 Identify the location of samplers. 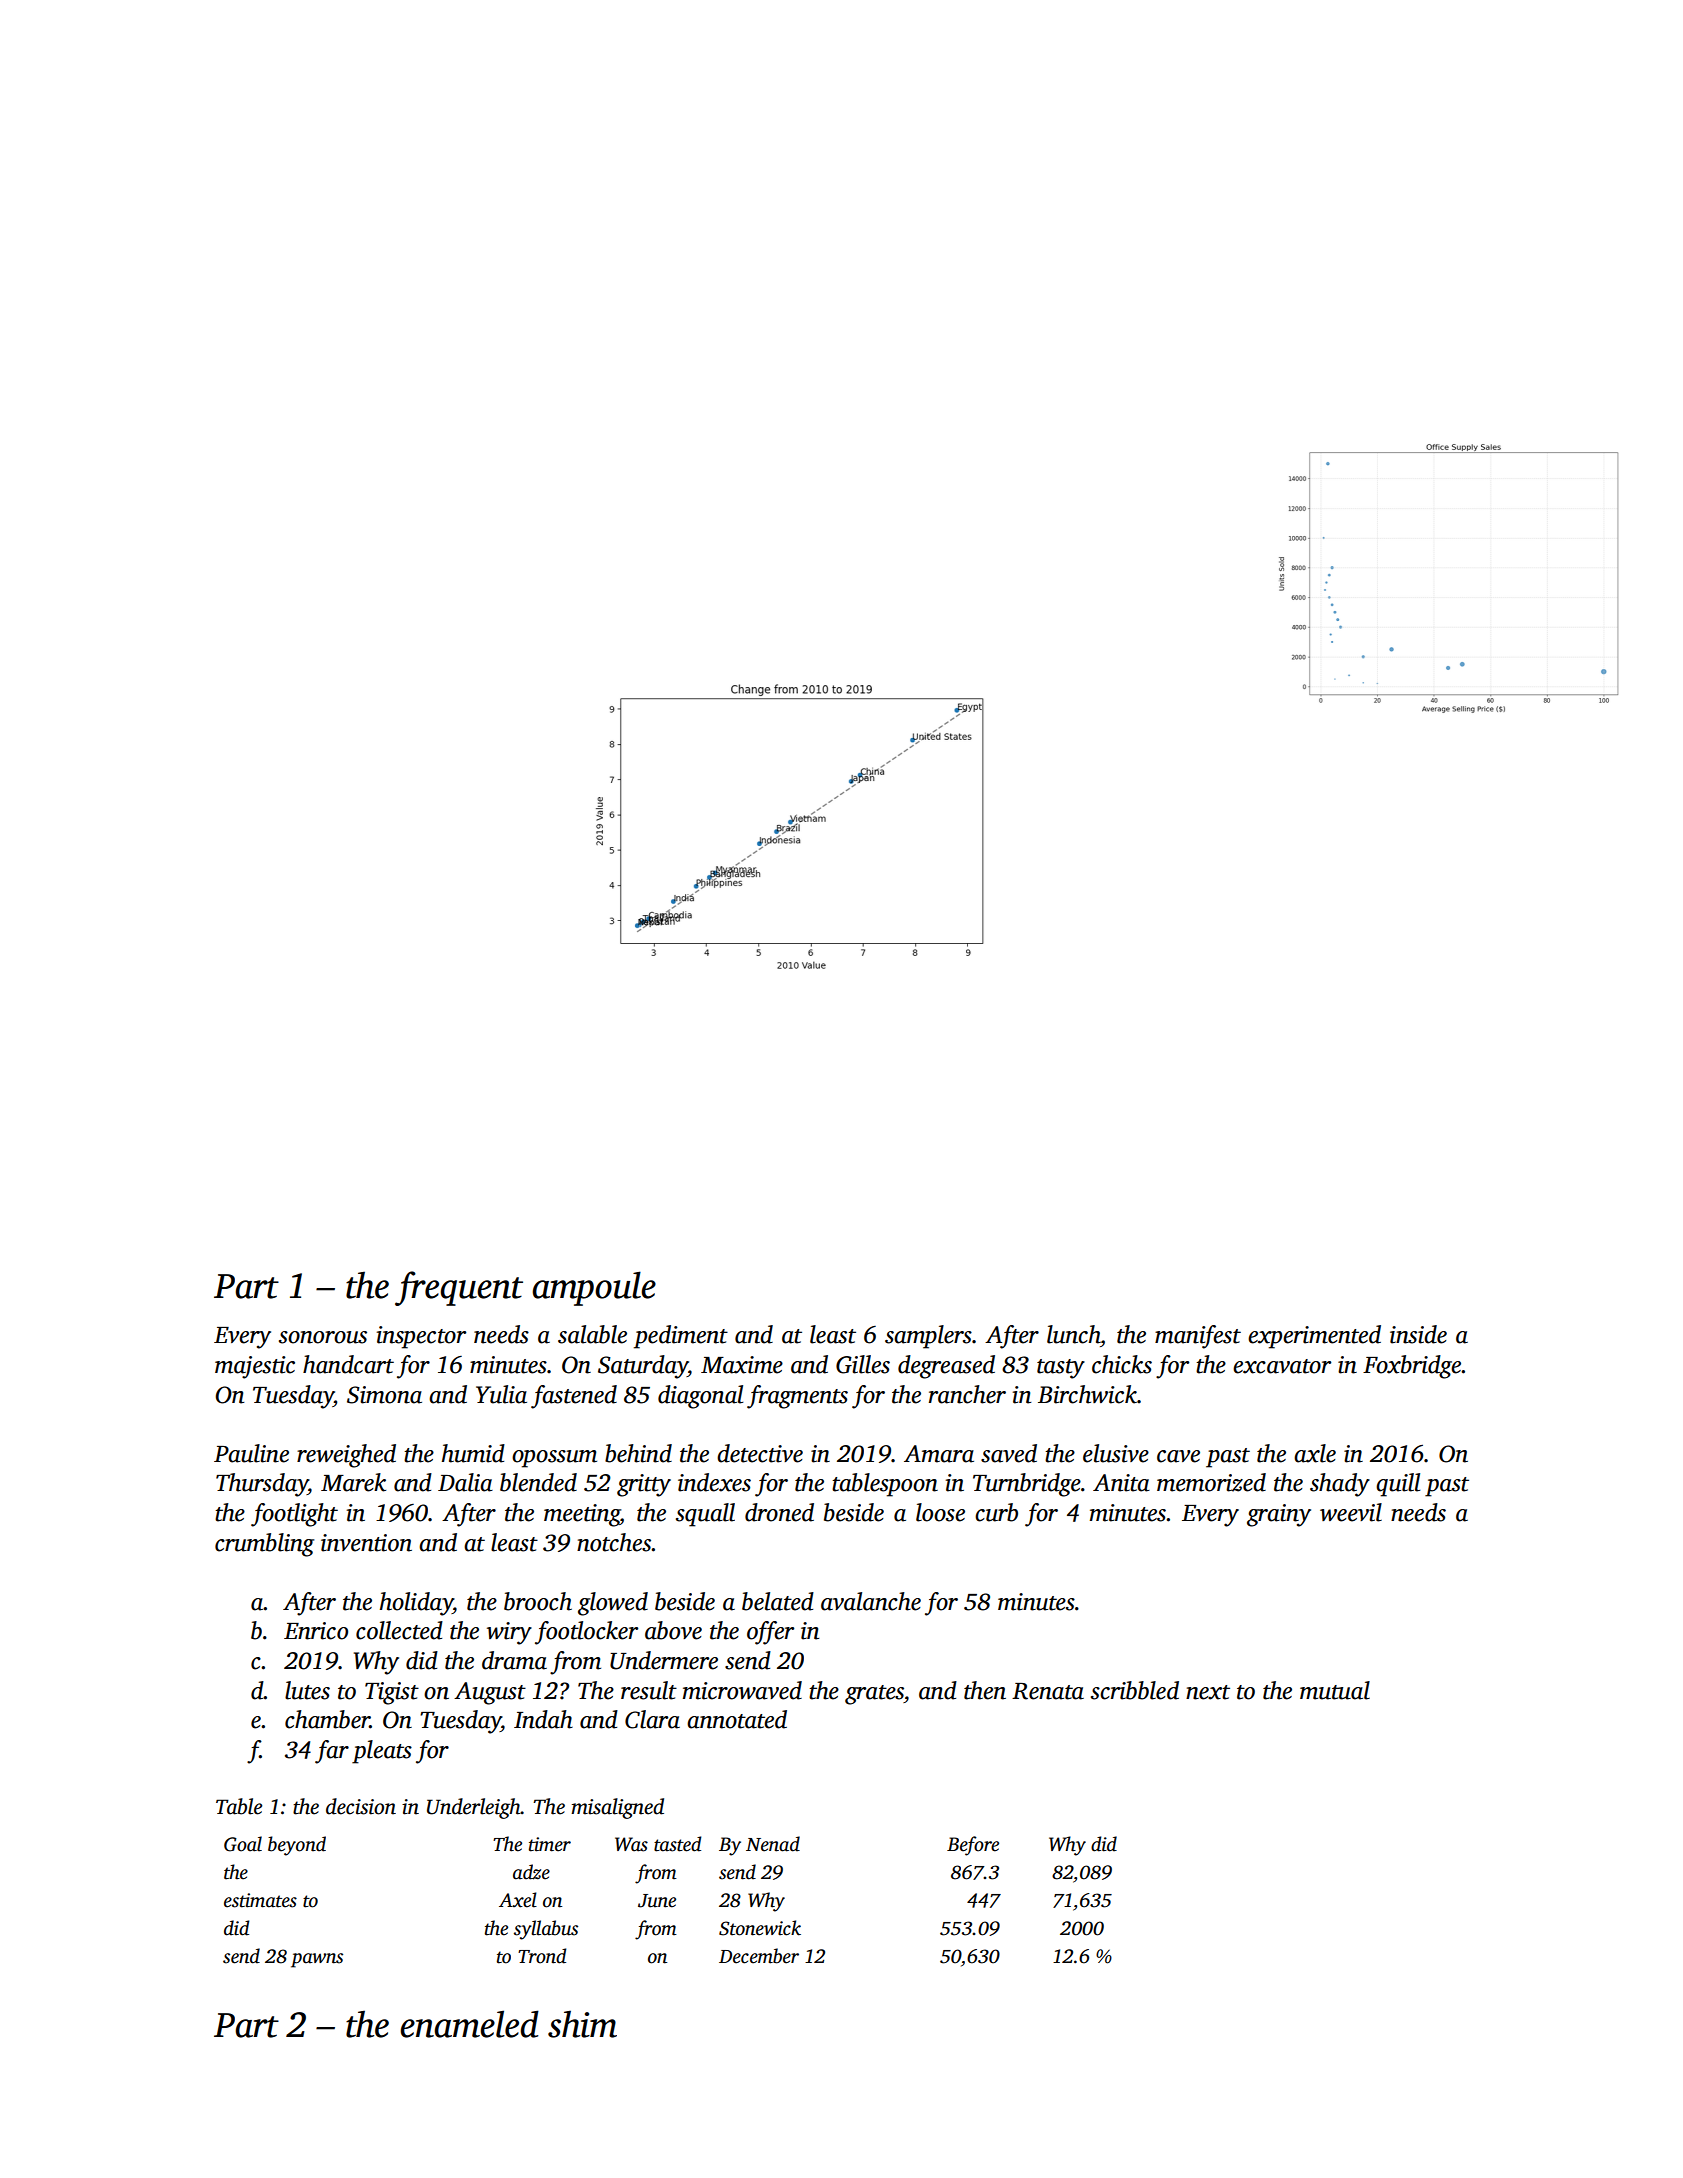
(928, 1337).
